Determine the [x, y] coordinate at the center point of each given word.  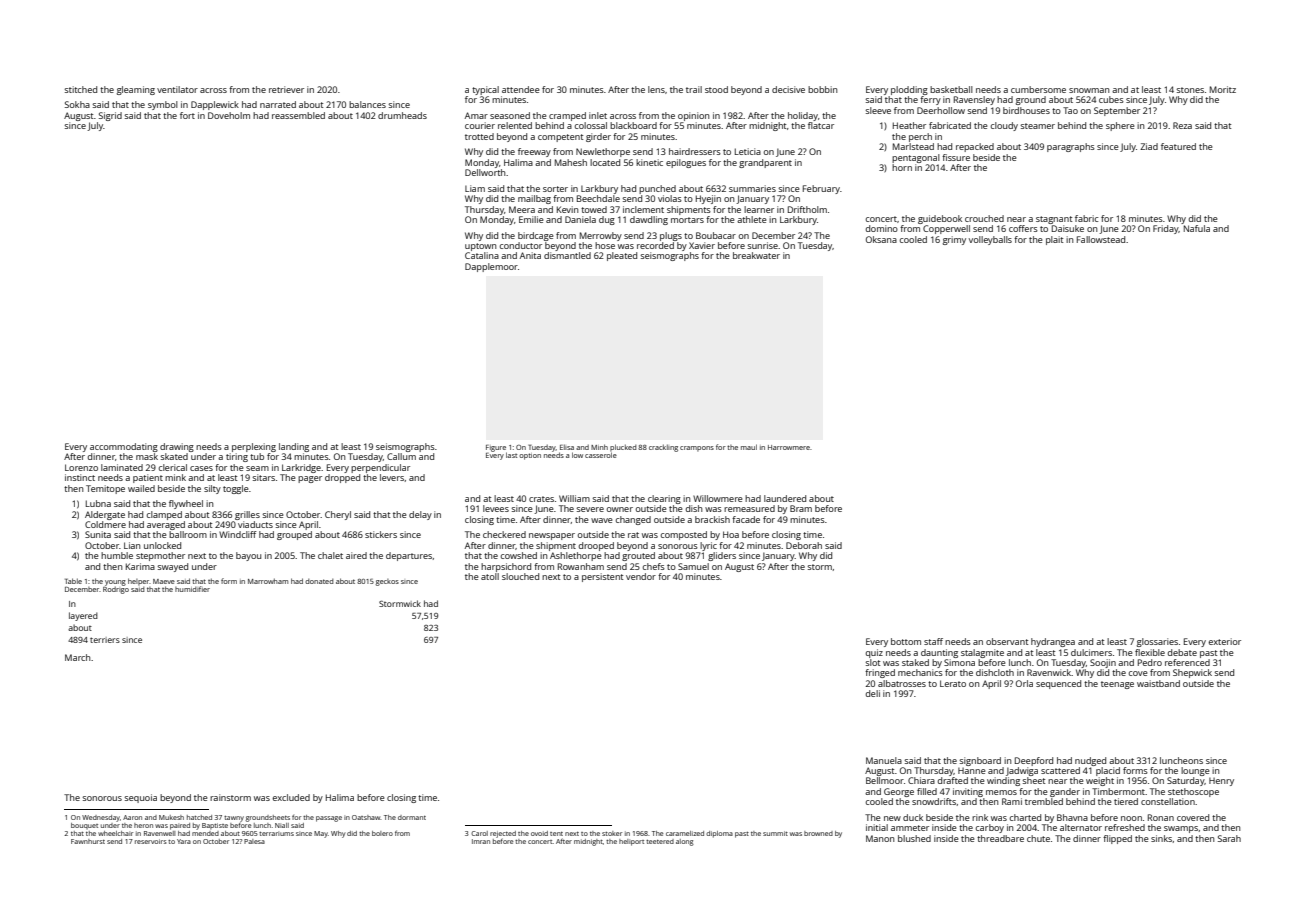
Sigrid [110, 116]
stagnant [1054, 220]
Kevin [567, 209]
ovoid [539, 833]
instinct [80, 477]
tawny [234, 819]
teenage [1117, 685]
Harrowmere [789, 447]
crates [541, 499]
